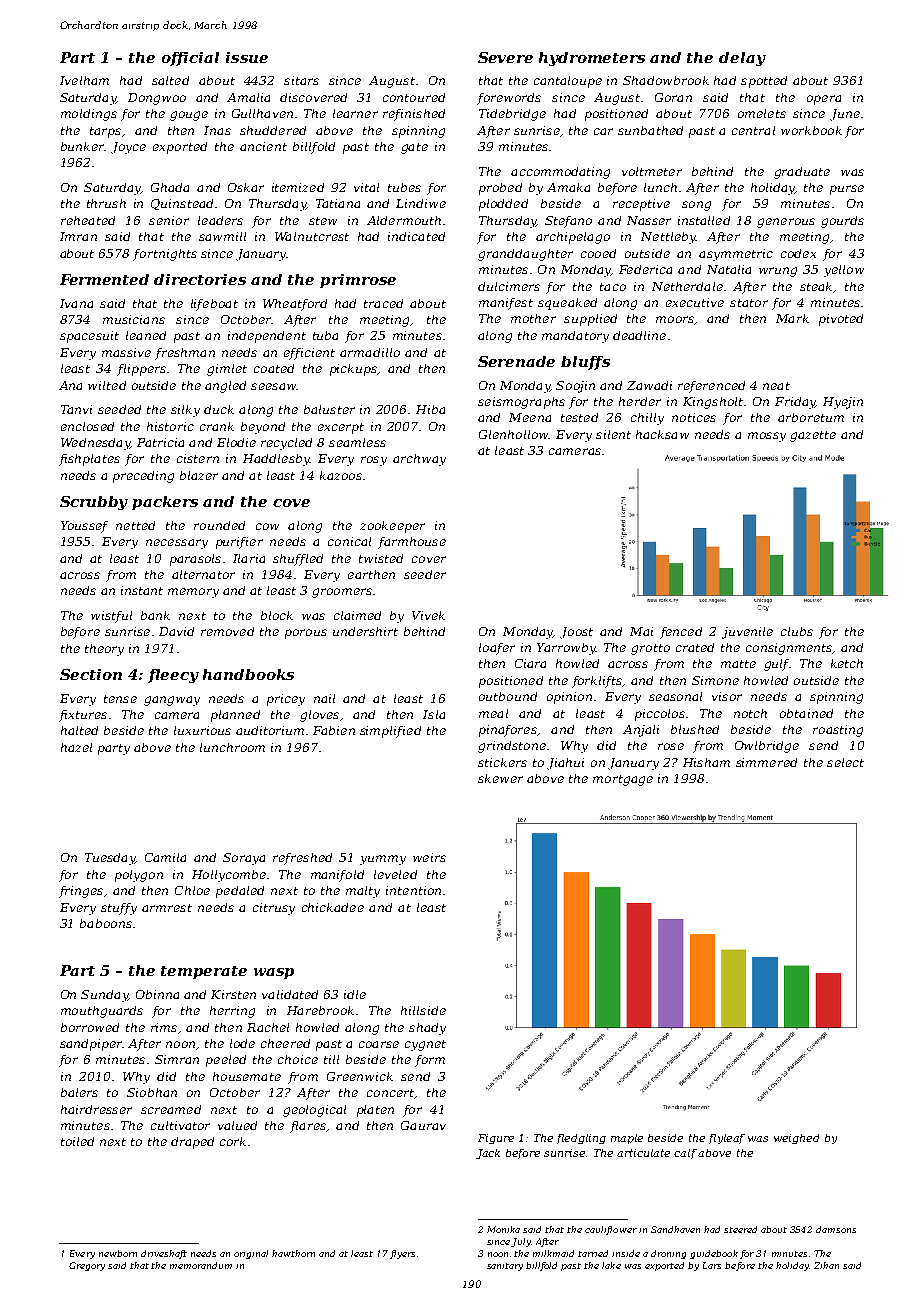 The image size is (924, 1308). I want to click on opera, so click(824, 100).
